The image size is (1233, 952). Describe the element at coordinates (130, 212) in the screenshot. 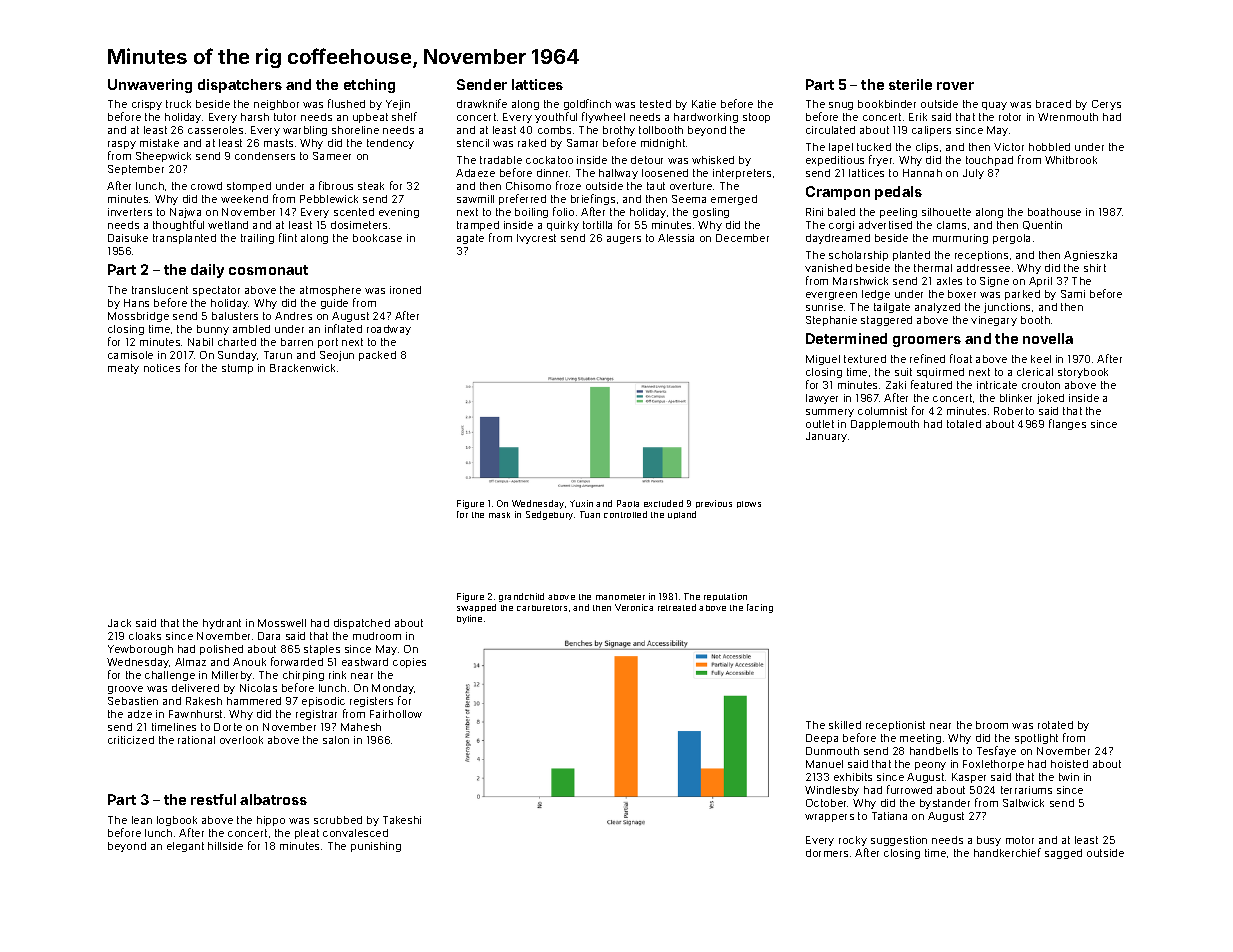

I see `inverters` at that location.
